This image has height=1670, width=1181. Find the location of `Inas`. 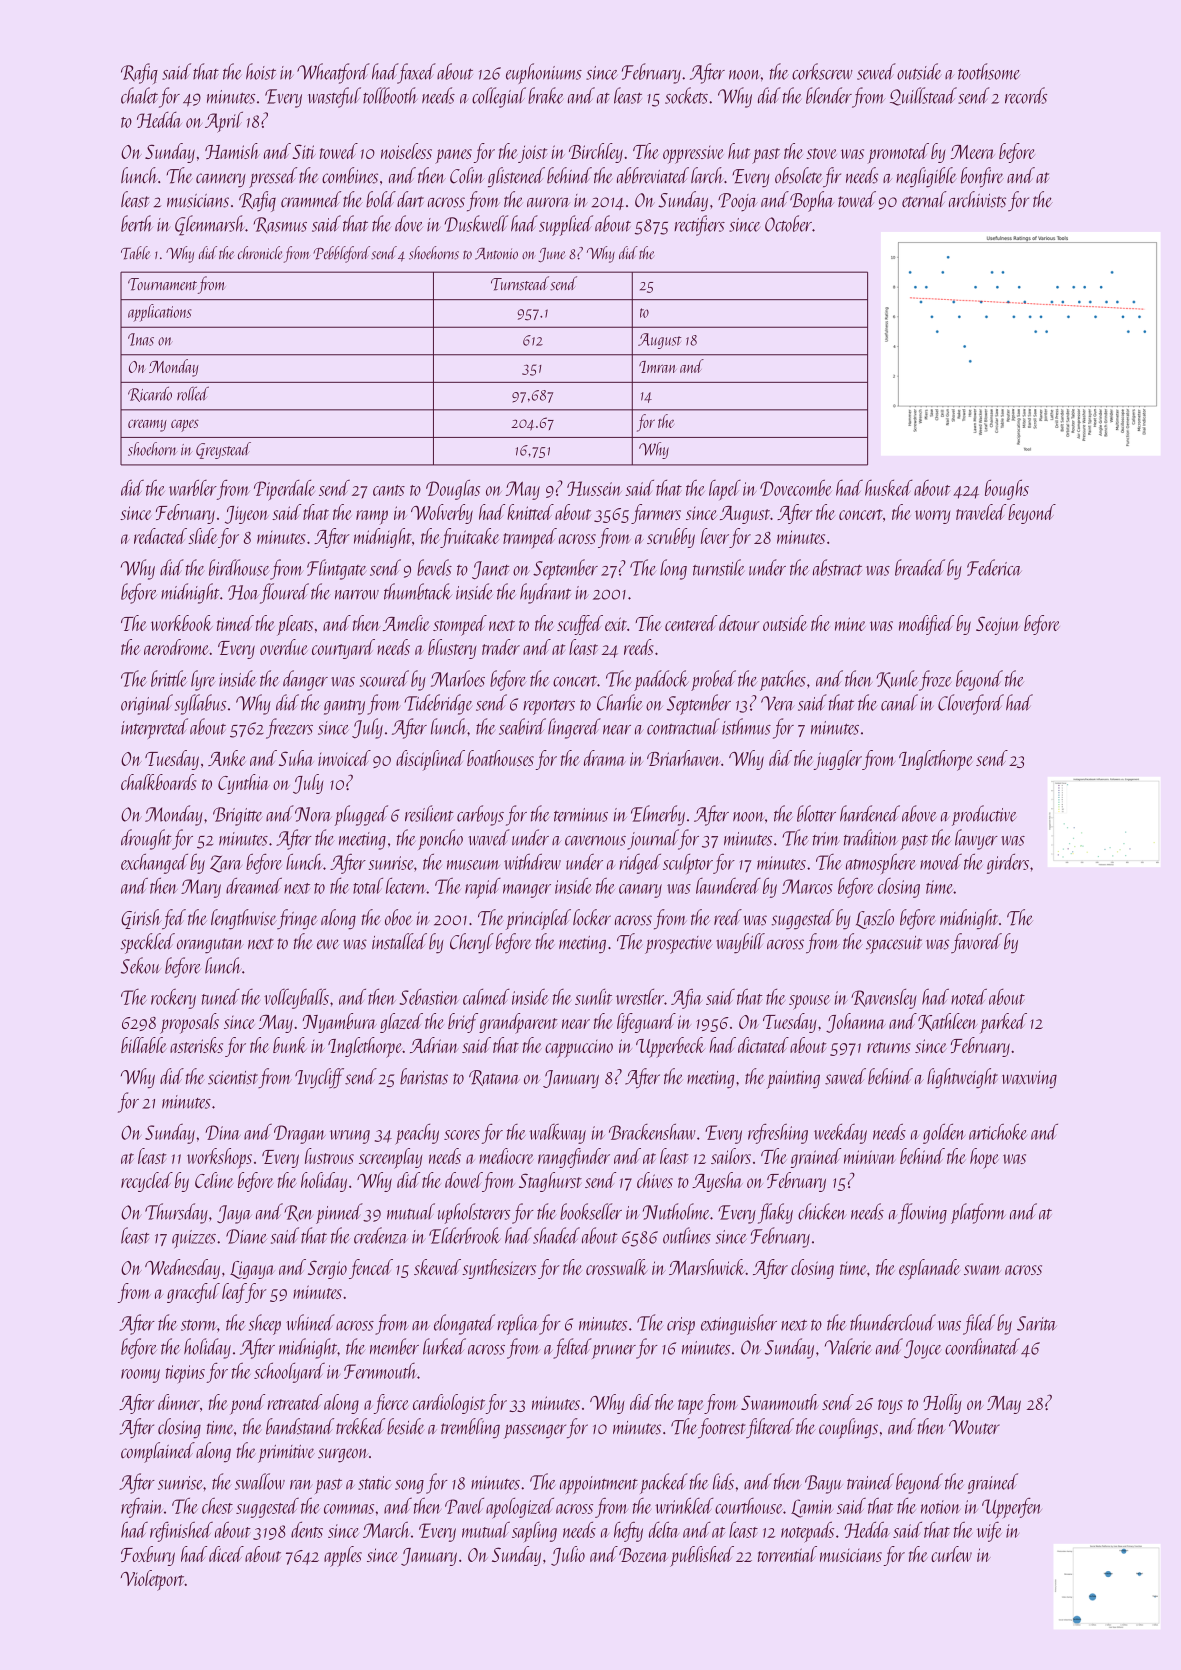

Inas is located at coordinates (141, 339).
